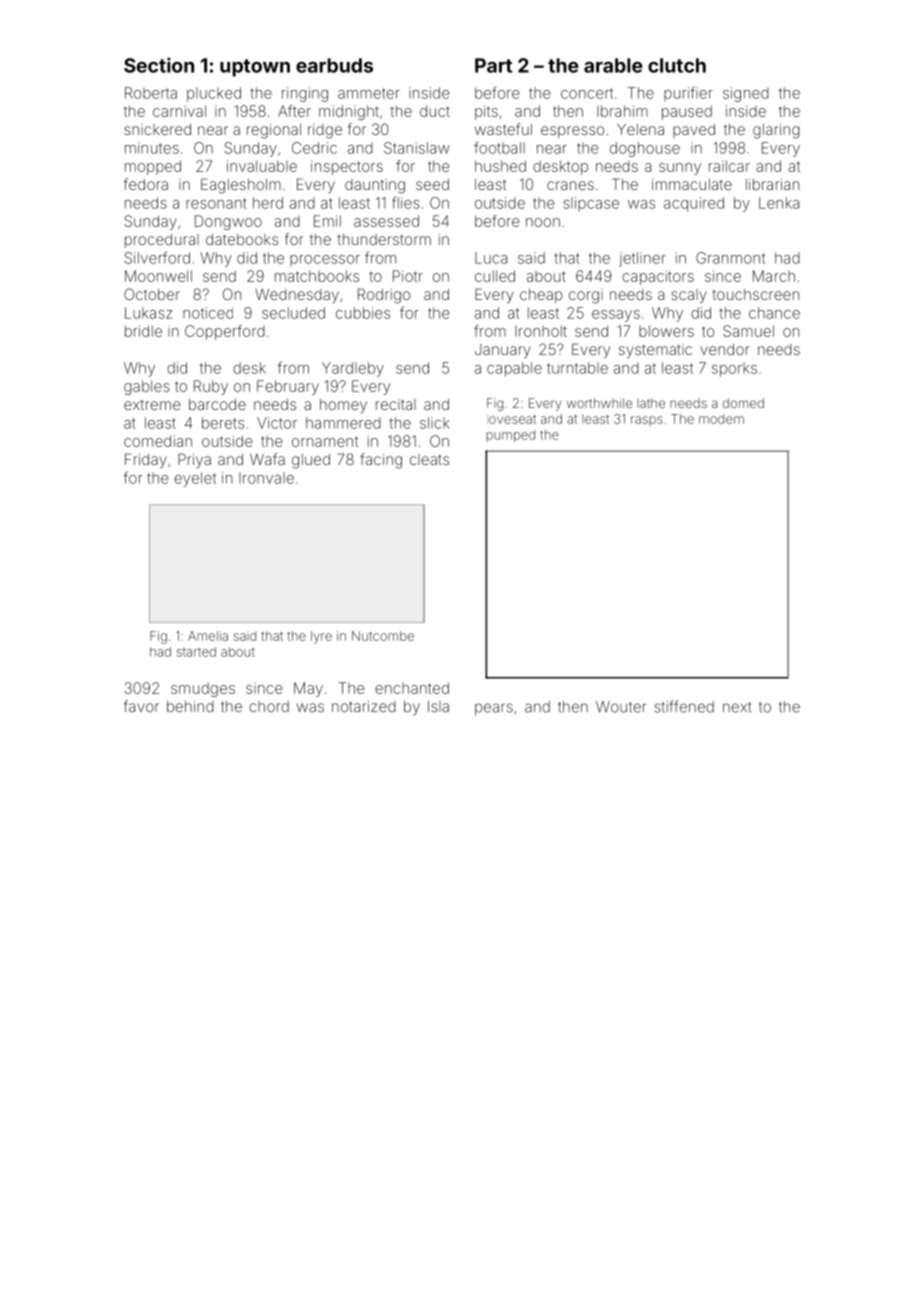  Describe the element at coordinates (494, 709) in the screenshot. I see `pears` at that location.
